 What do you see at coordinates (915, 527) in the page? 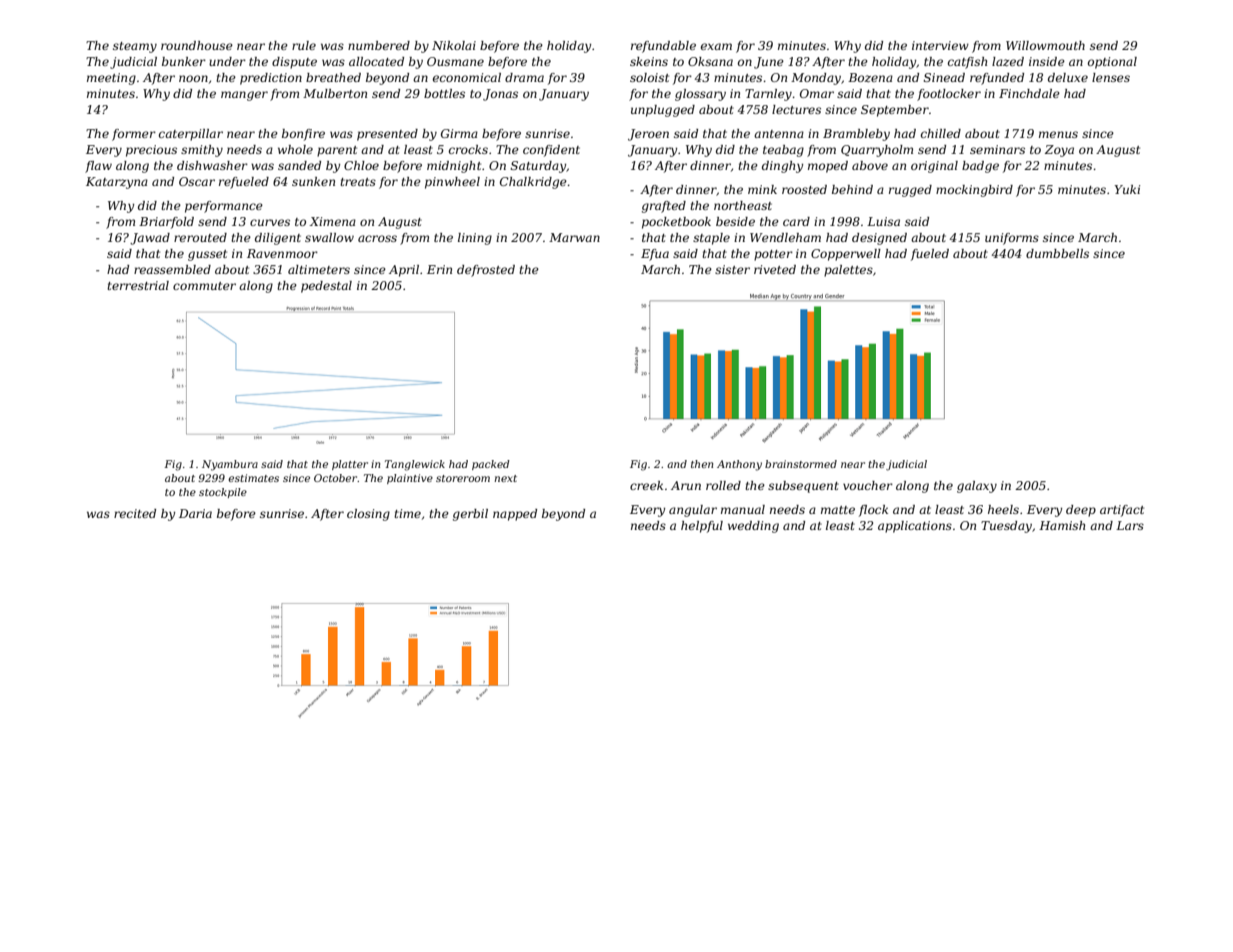
I see `applications` at bounding box center [915, 527].
